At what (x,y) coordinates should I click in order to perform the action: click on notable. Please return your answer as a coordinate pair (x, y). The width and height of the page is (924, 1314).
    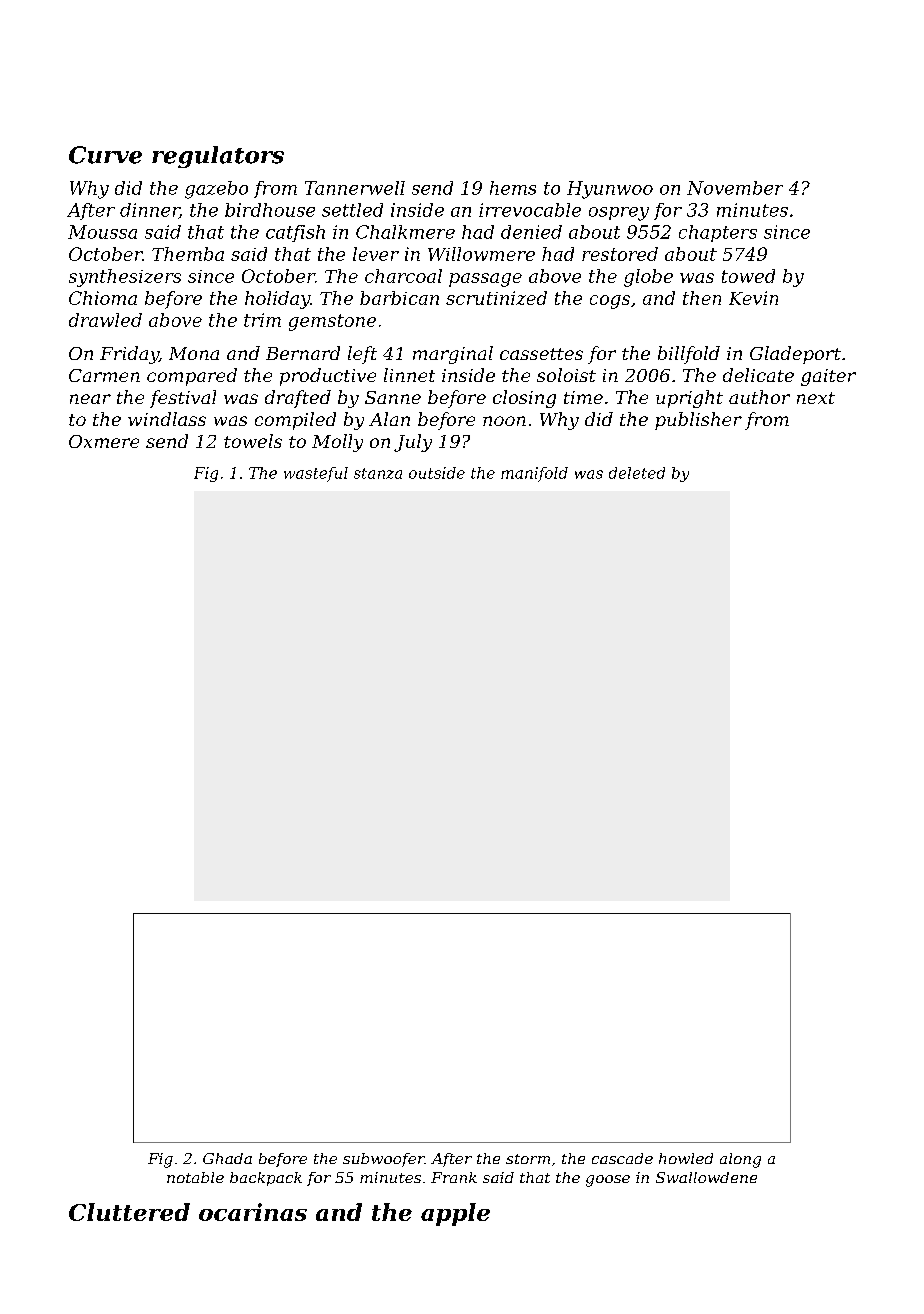
    Looking at the image, I should click on (195, 1177).
